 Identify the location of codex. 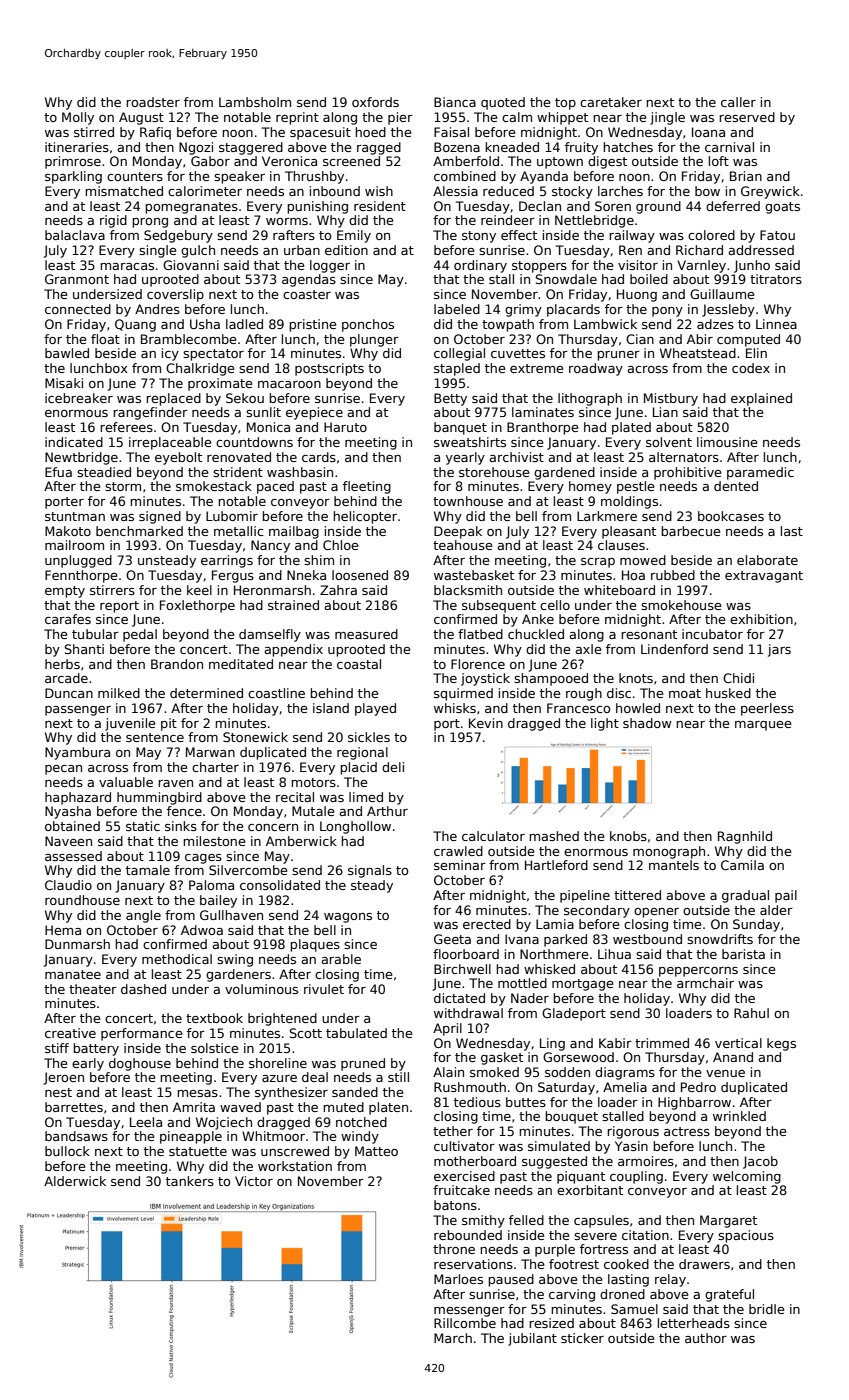
(751, 368).
